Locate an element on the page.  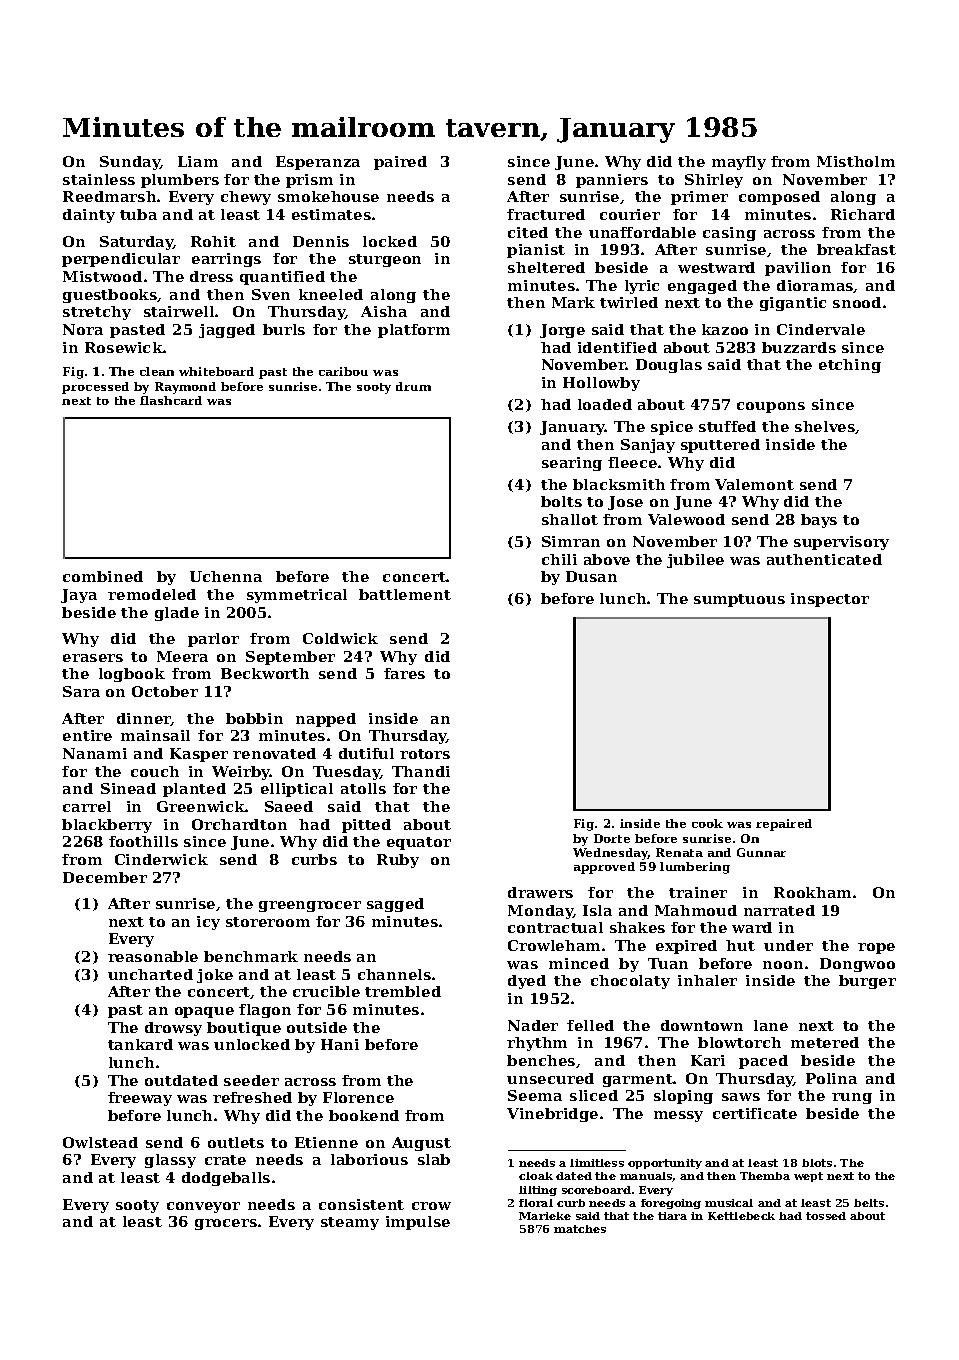
reasonable is located at coordinates (153, 956).
